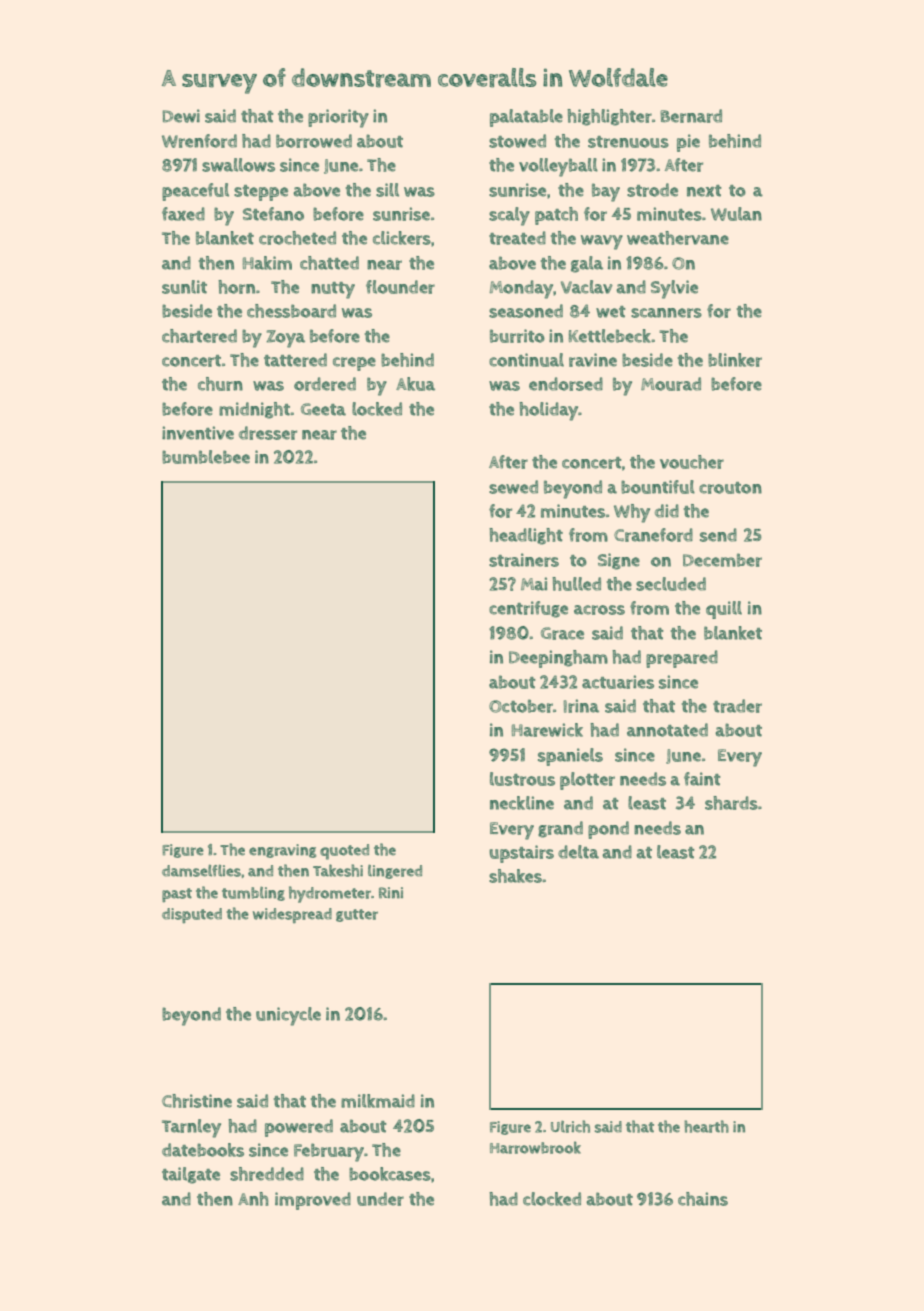 Image resolution: width=924 pixels, height=1311 pixels. What do you see at coordinates (735, 360) in the document?
I see `blinker` at bounding box center [735, 360].
